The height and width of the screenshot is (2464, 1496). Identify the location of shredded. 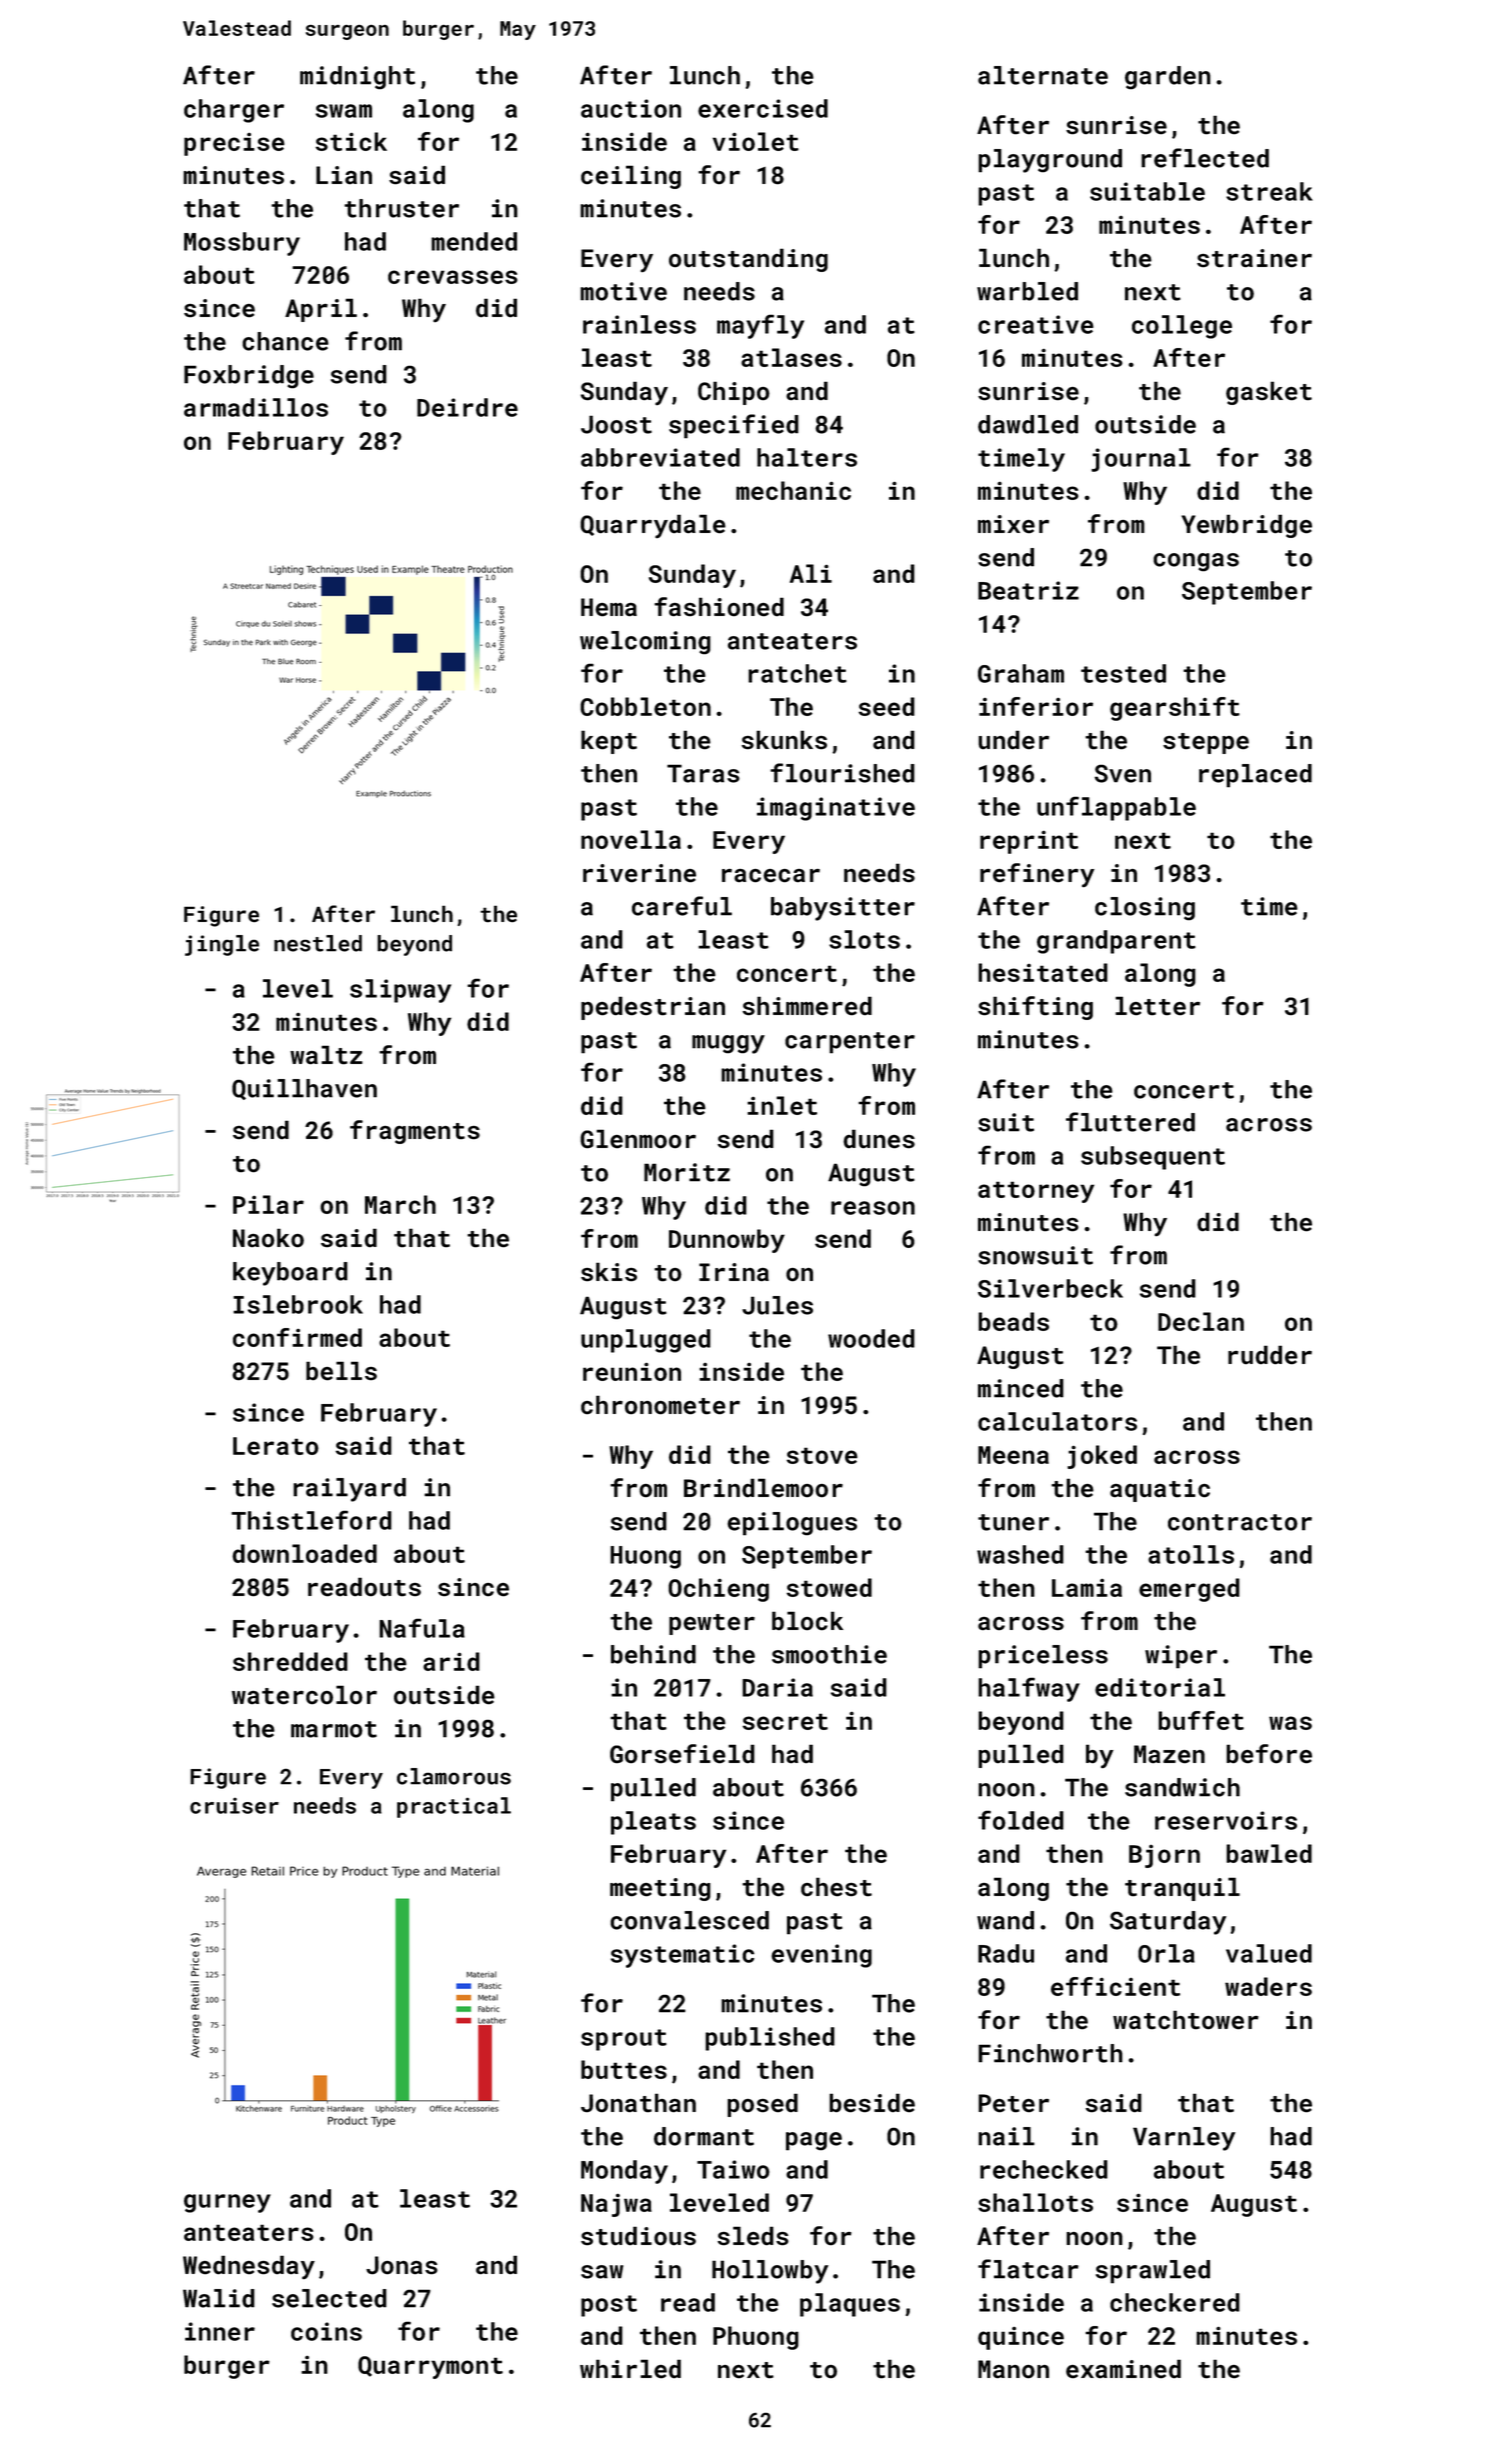
(290, 1661).
